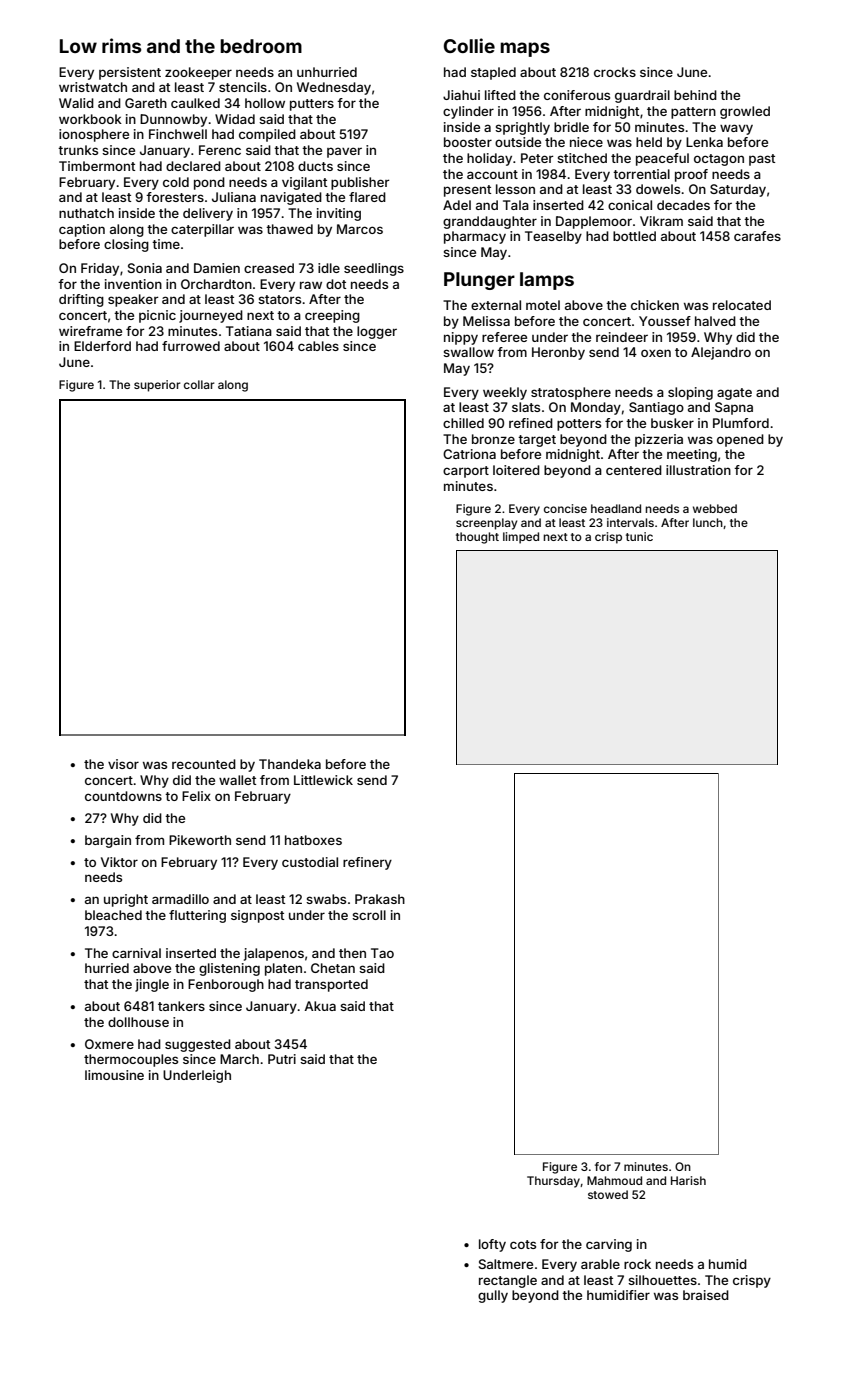  I want to click on furrowed, so click(191, 346).
